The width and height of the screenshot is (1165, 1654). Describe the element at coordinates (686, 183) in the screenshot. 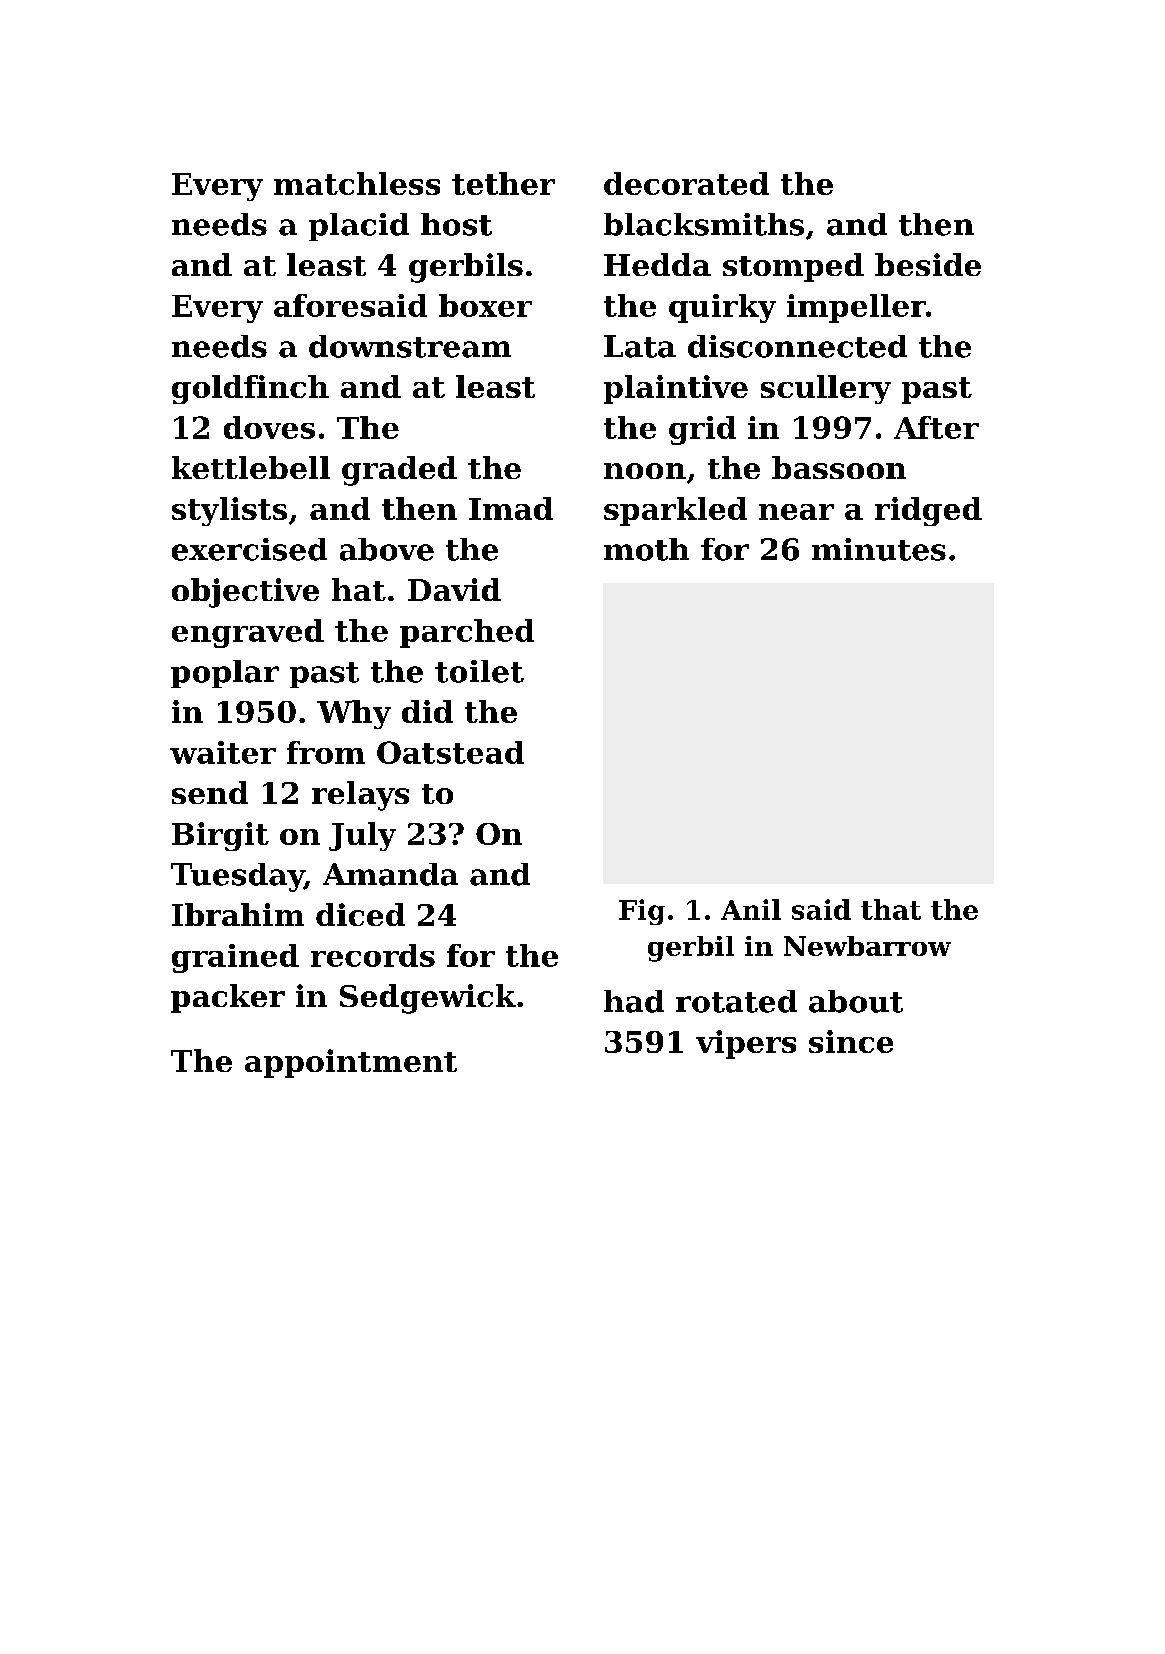

I see `decorated` at that location.
